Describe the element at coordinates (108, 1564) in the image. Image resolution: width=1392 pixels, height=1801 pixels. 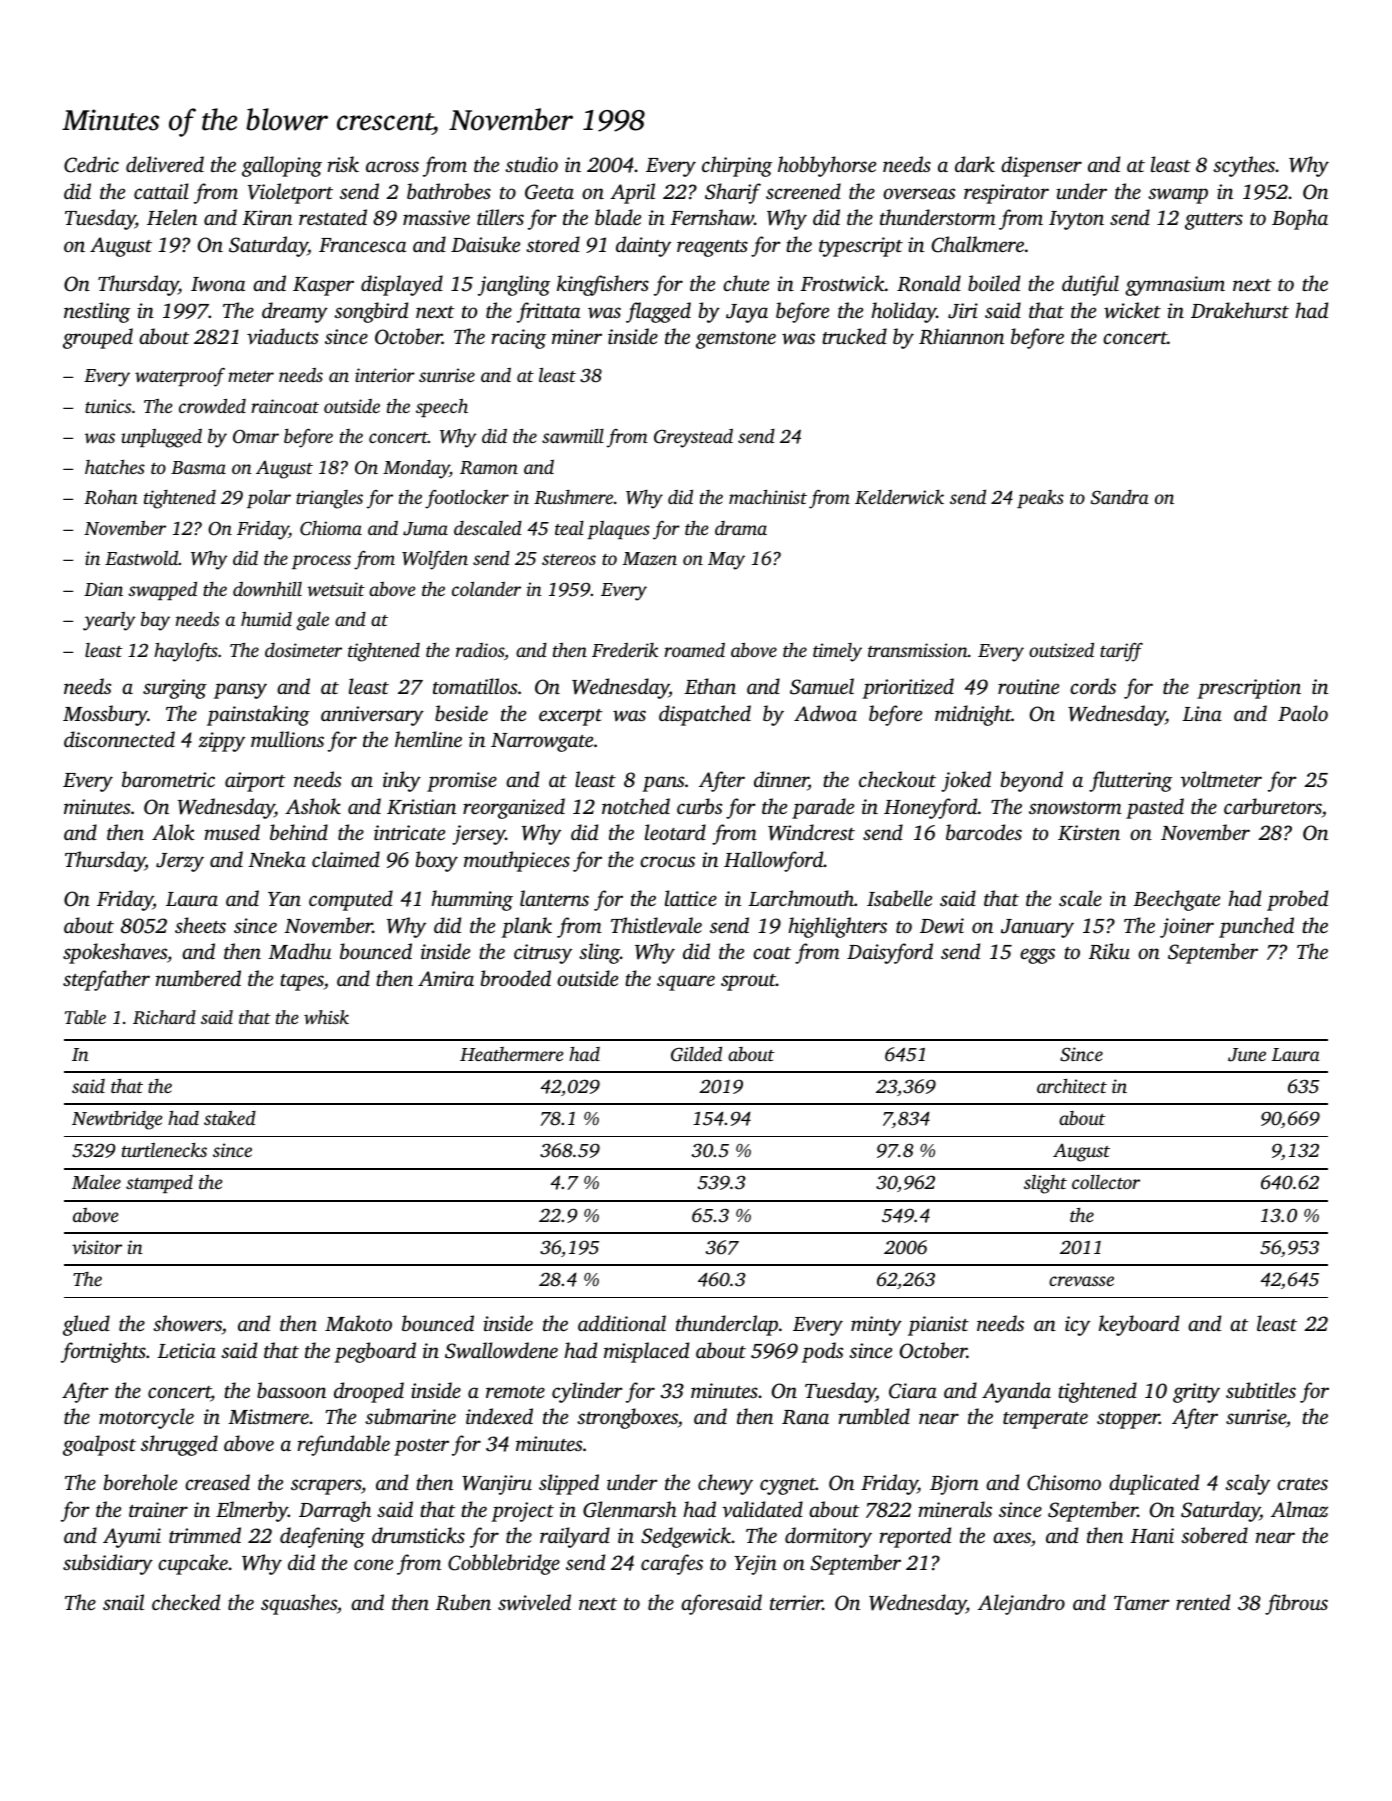
I see `subsidiary` at that location.
